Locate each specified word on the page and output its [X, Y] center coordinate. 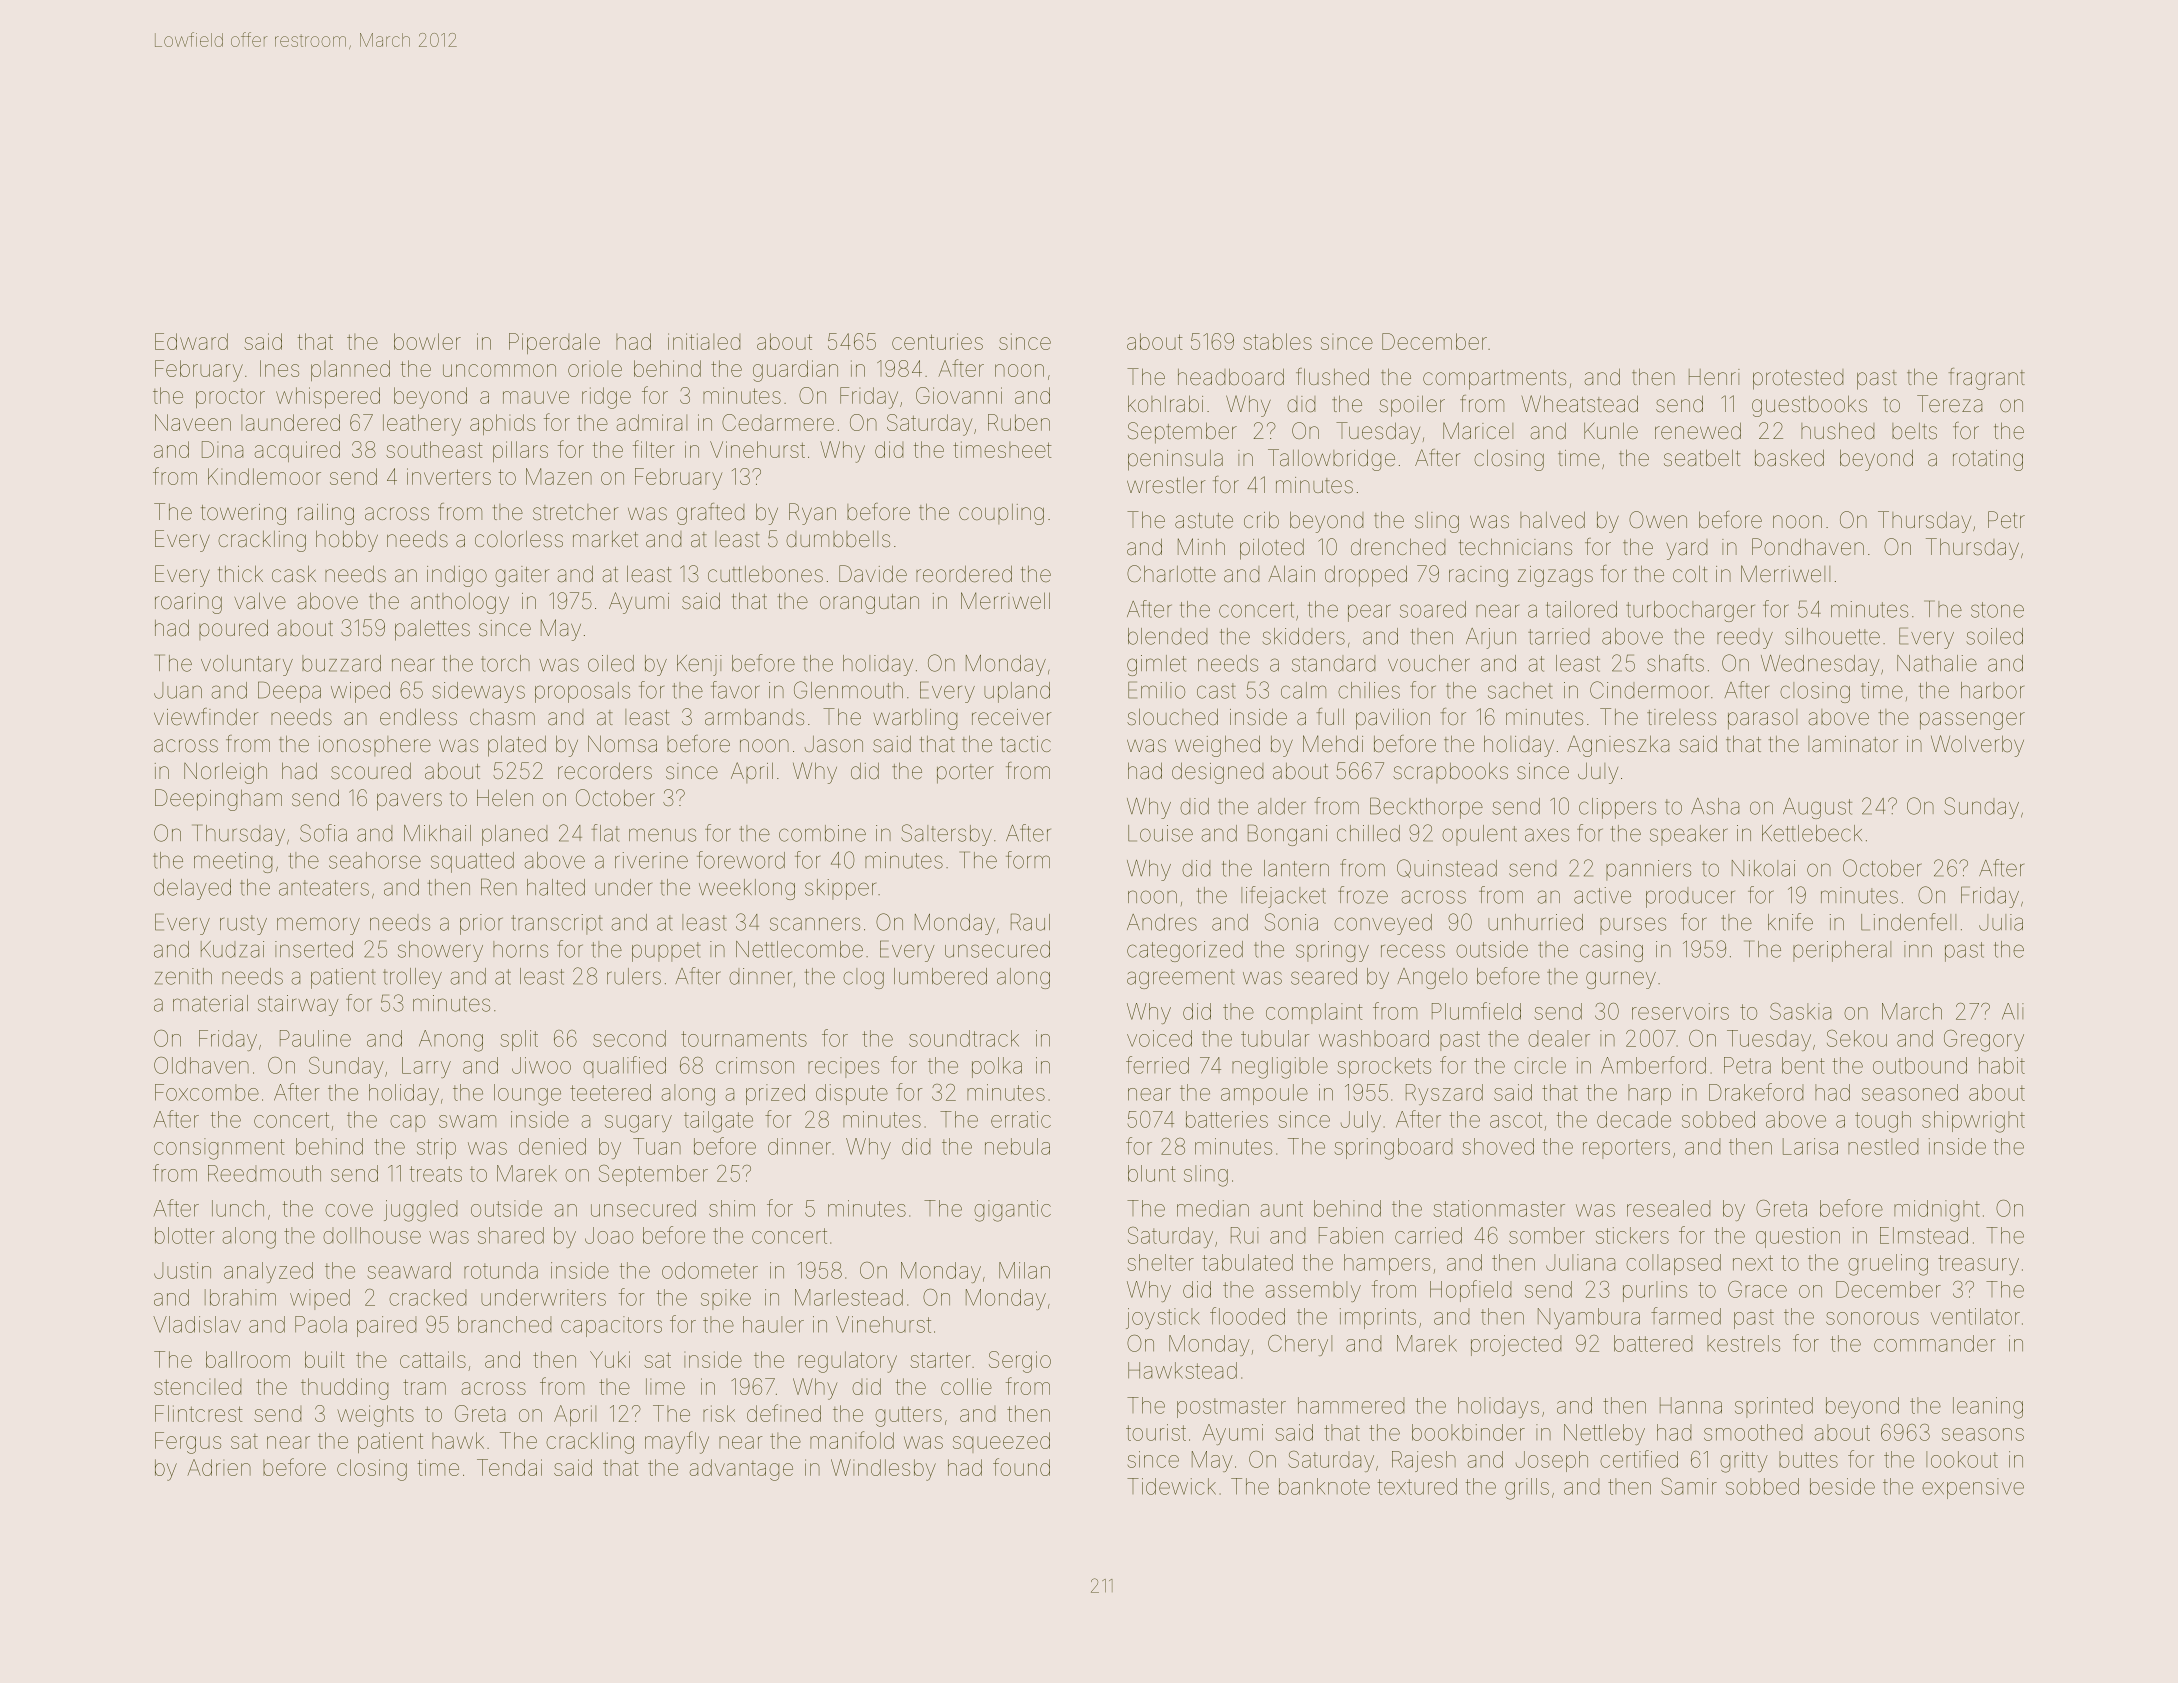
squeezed [1001, 1442]
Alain [1291, 573]
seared [1324, 976]
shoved [1498, 1146]
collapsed [1673, 1264]
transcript [557, 924]
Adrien [219, 1467]
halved [1552, 520]
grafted [710, 514]
